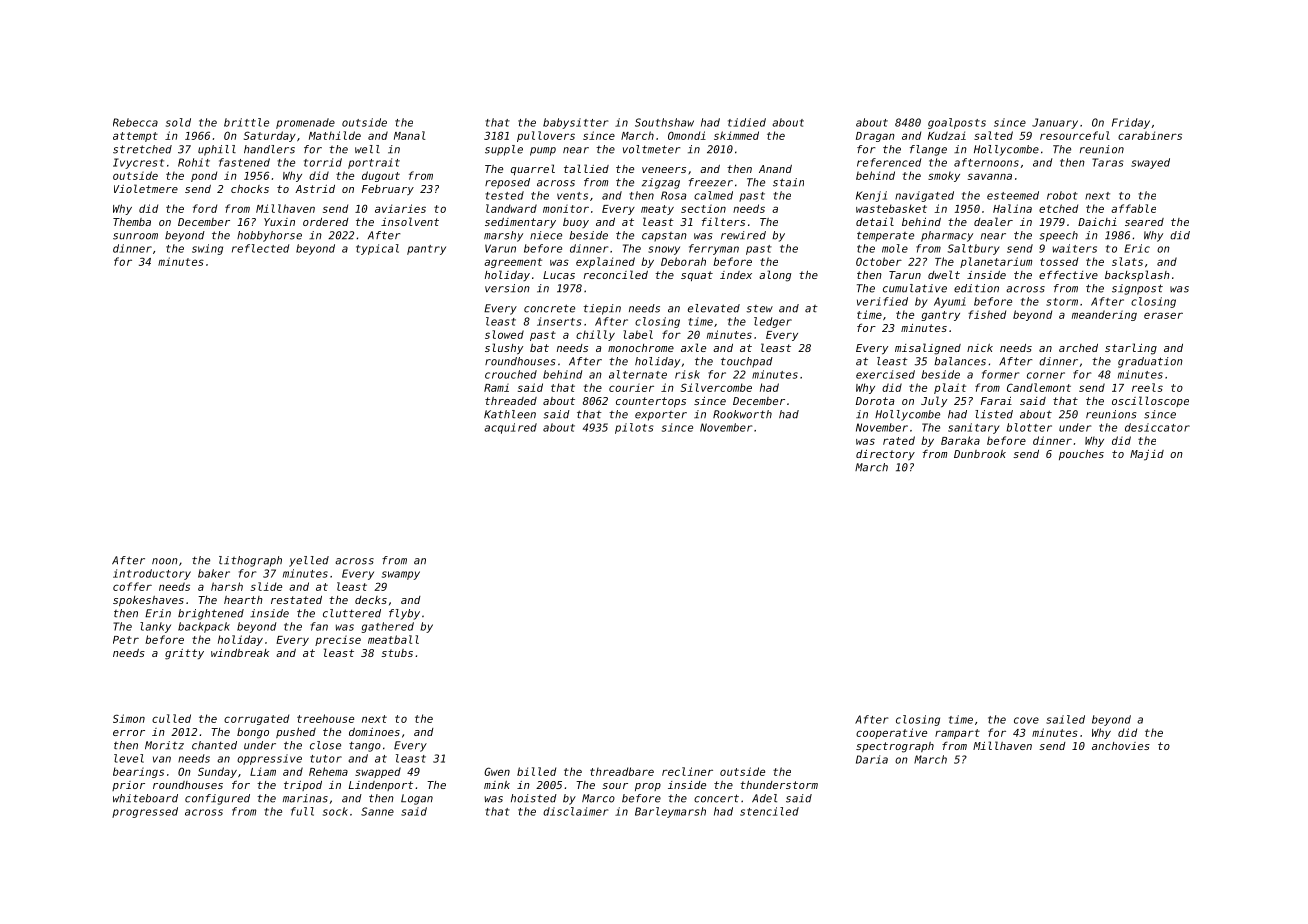 The height and width of the screenshot is (924, 1308). I want to click on disclaimer, so click(576, 811).
